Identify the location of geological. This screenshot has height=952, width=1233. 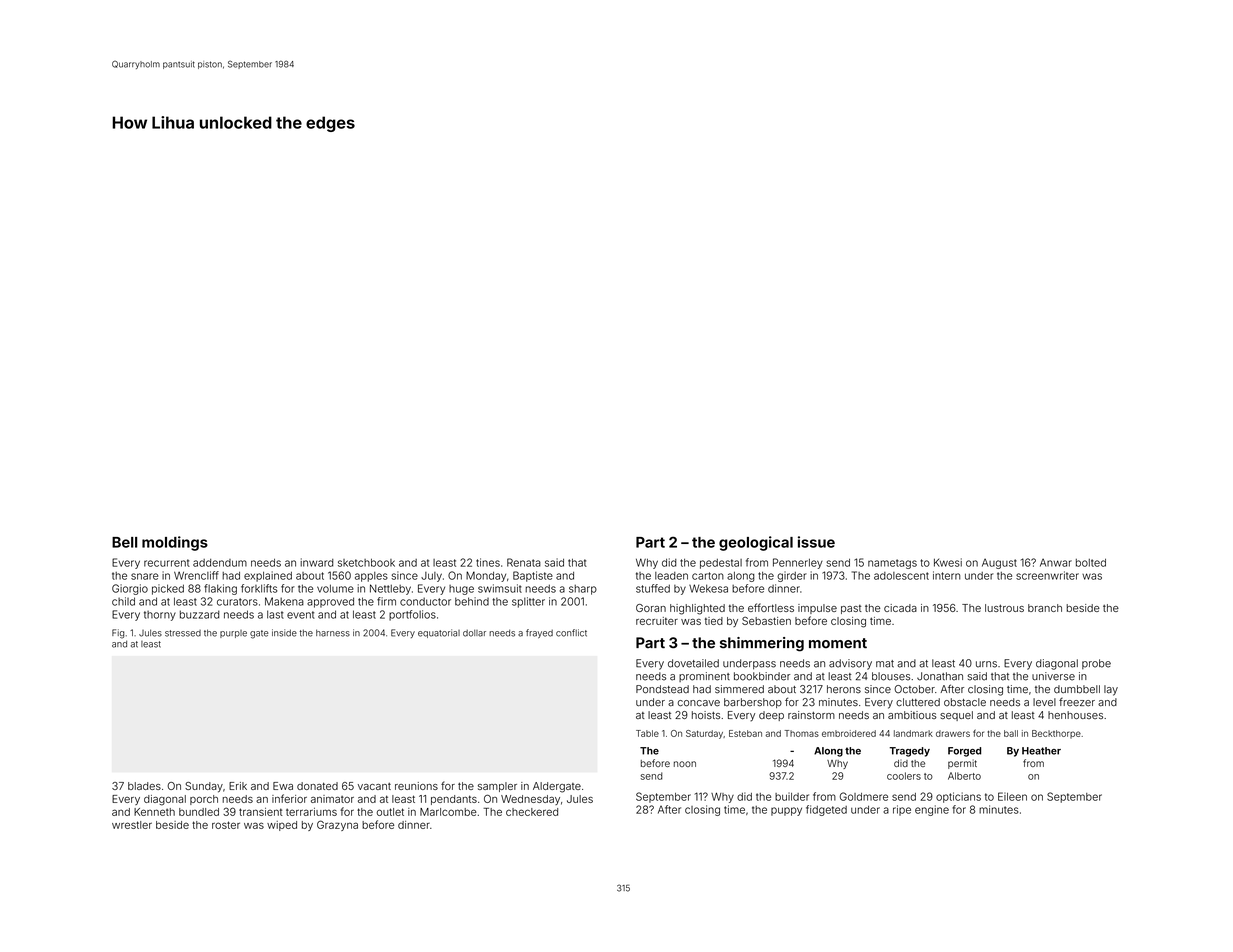
(756, 543).
